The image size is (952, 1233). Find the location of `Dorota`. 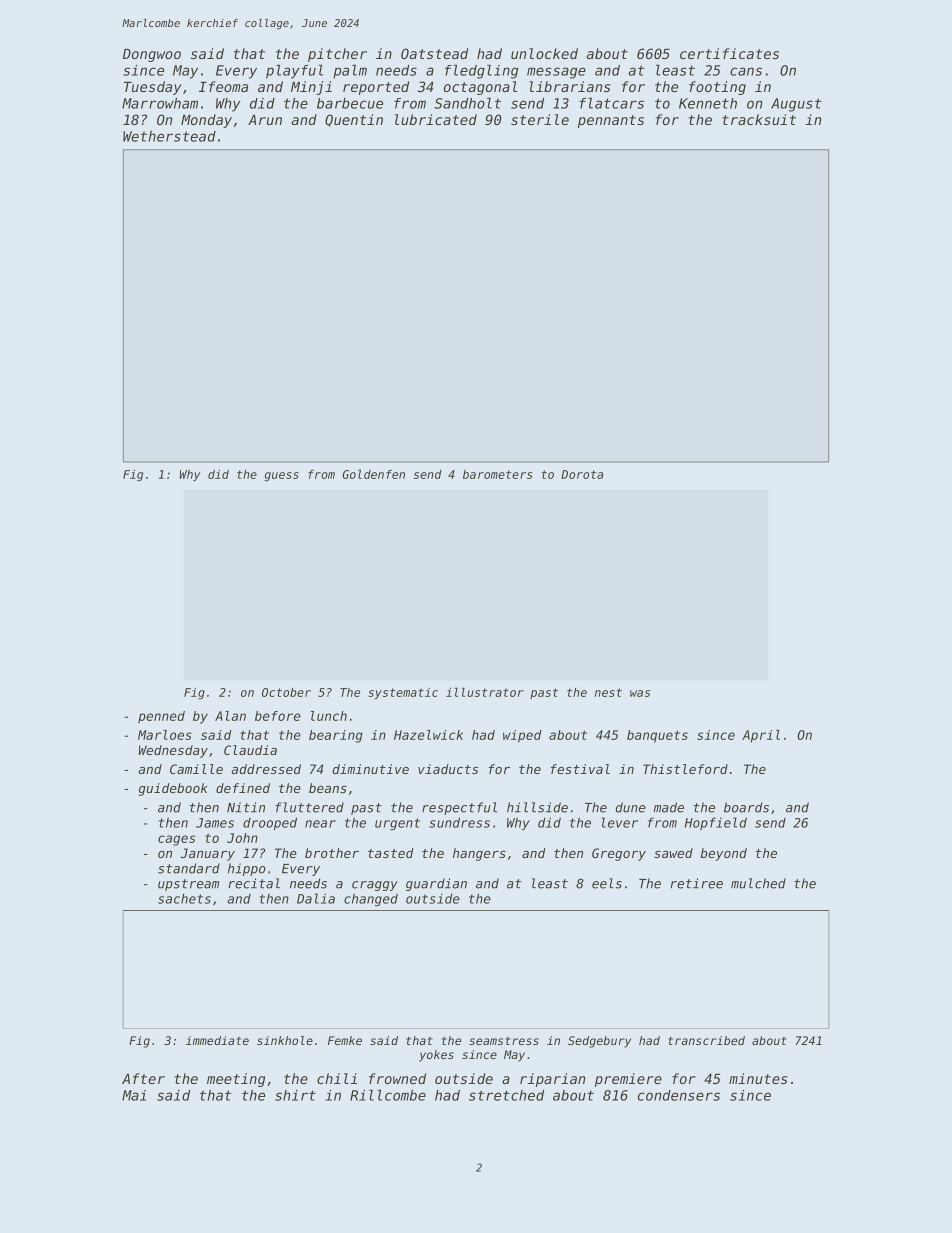

Dorota is located at coordinates (582, 474).
